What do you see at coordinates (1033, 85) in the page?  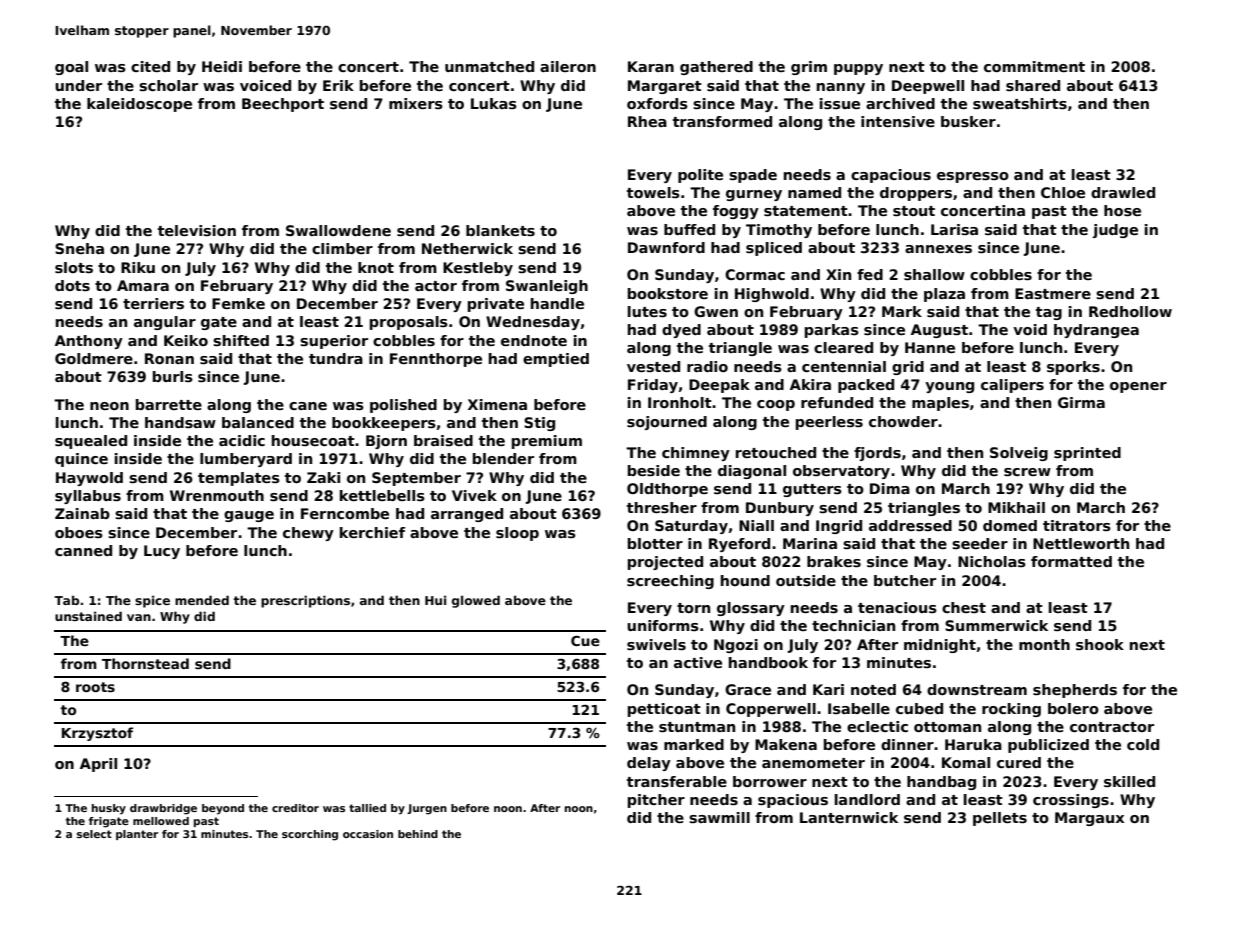 I see `shared` at bounding box center [1033, 85].
